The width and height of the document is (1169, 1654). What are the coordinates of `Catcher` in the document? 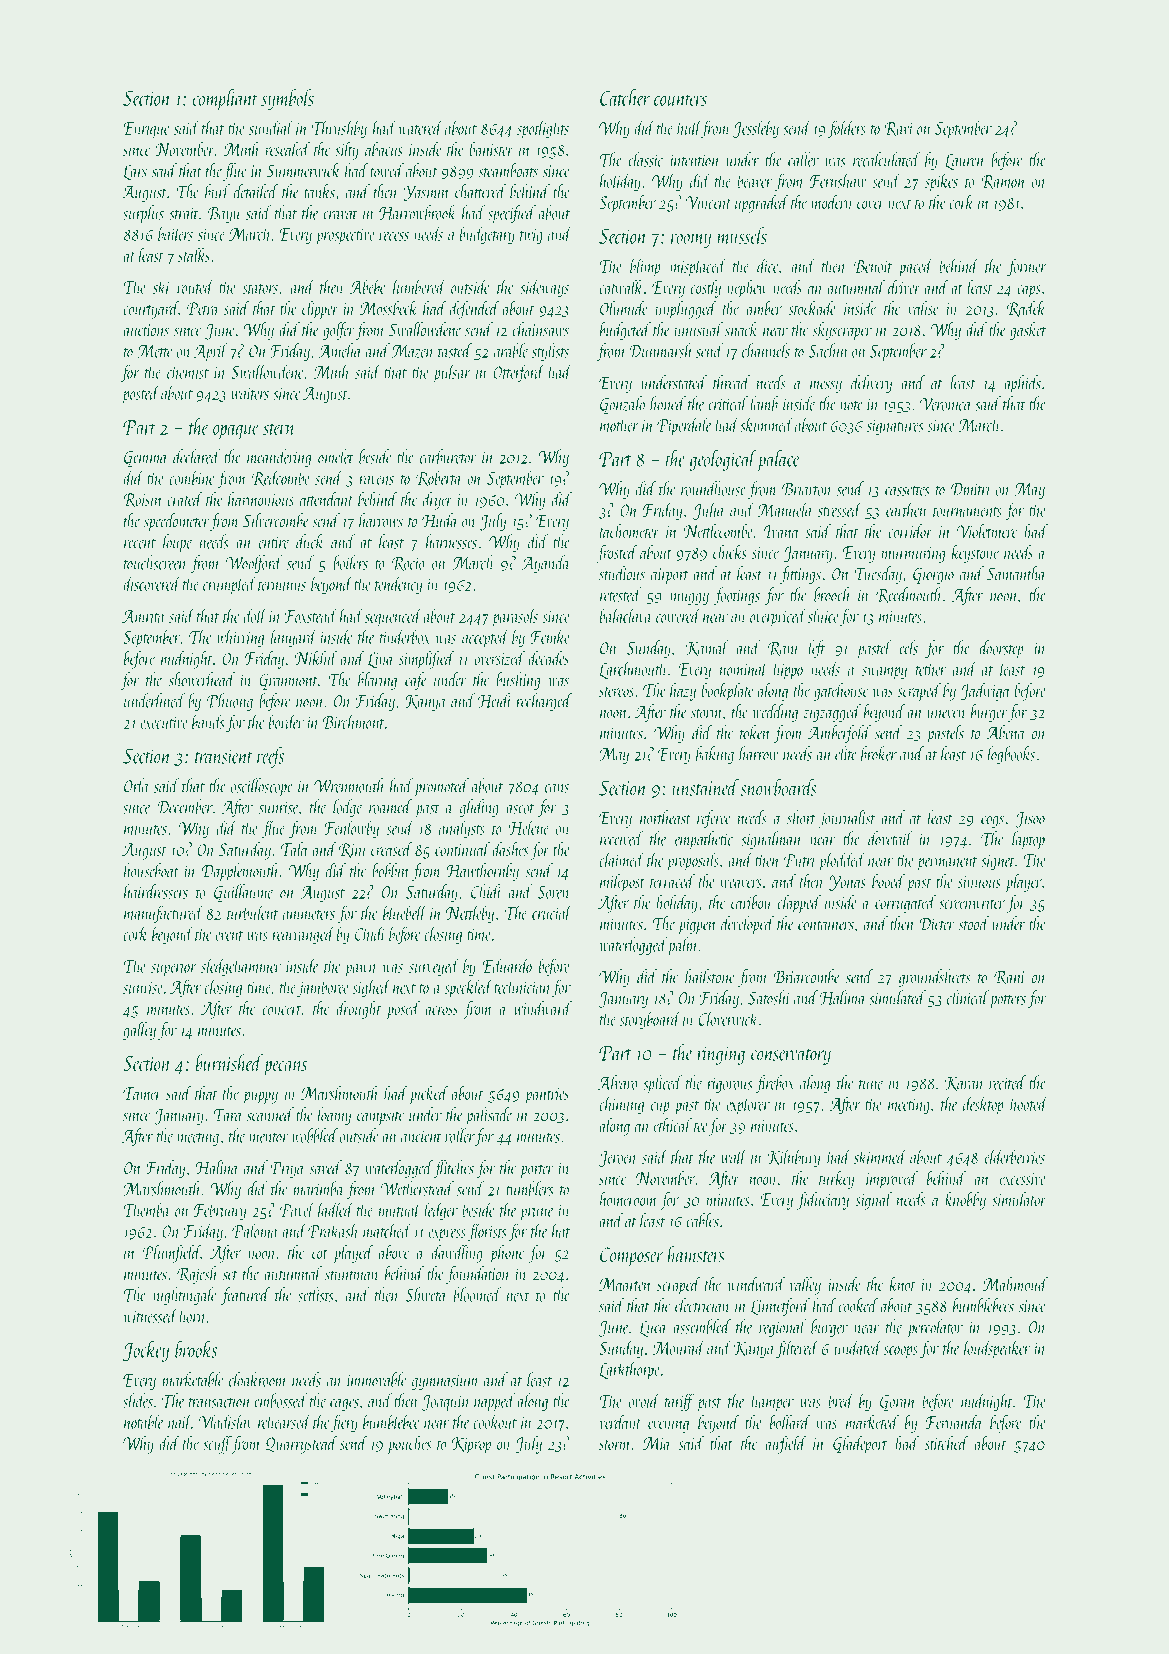 It's located at (625, 97).
